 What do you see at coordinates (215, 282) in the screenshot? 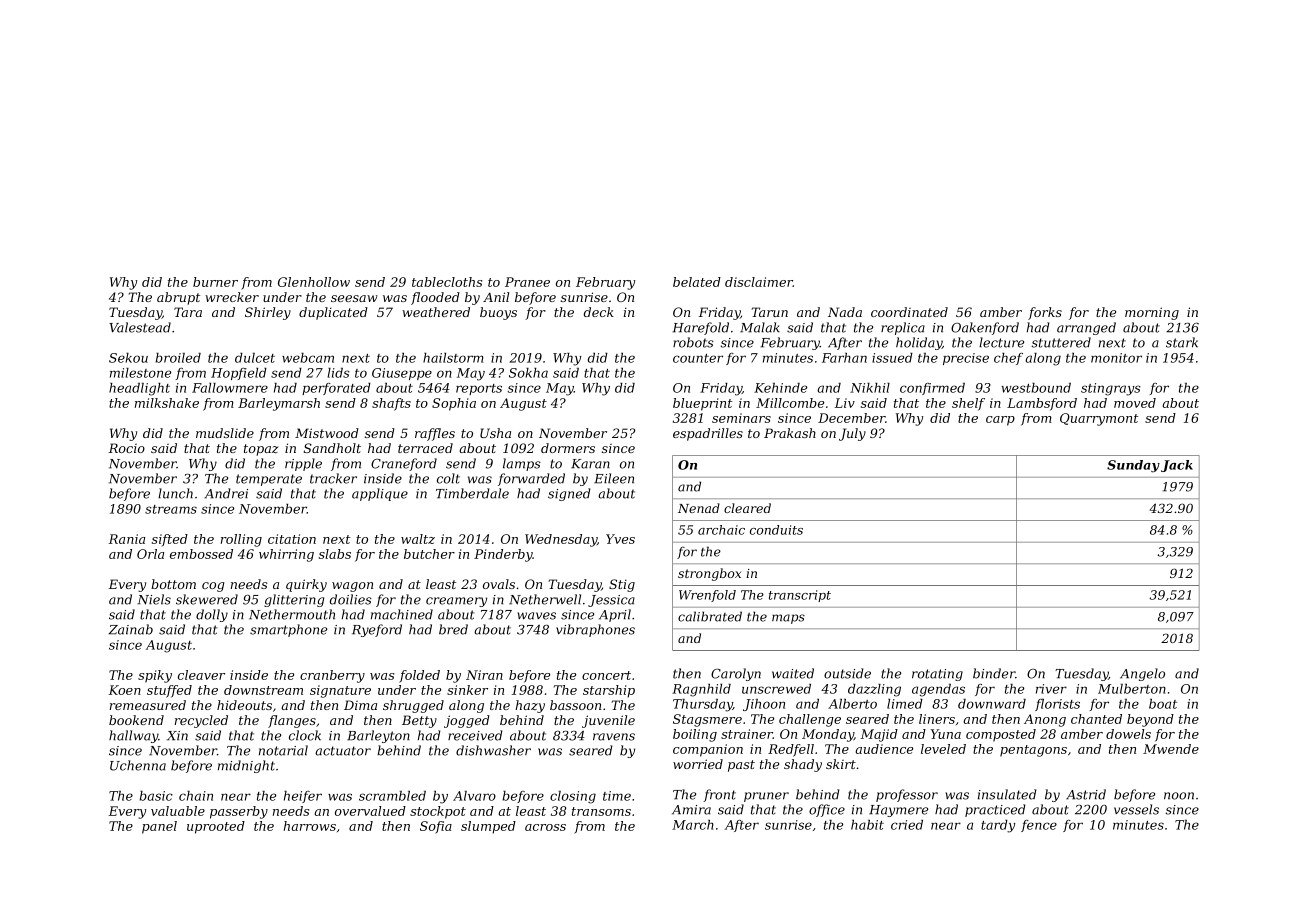
I see `burner` at bounding box center [215, 282].
